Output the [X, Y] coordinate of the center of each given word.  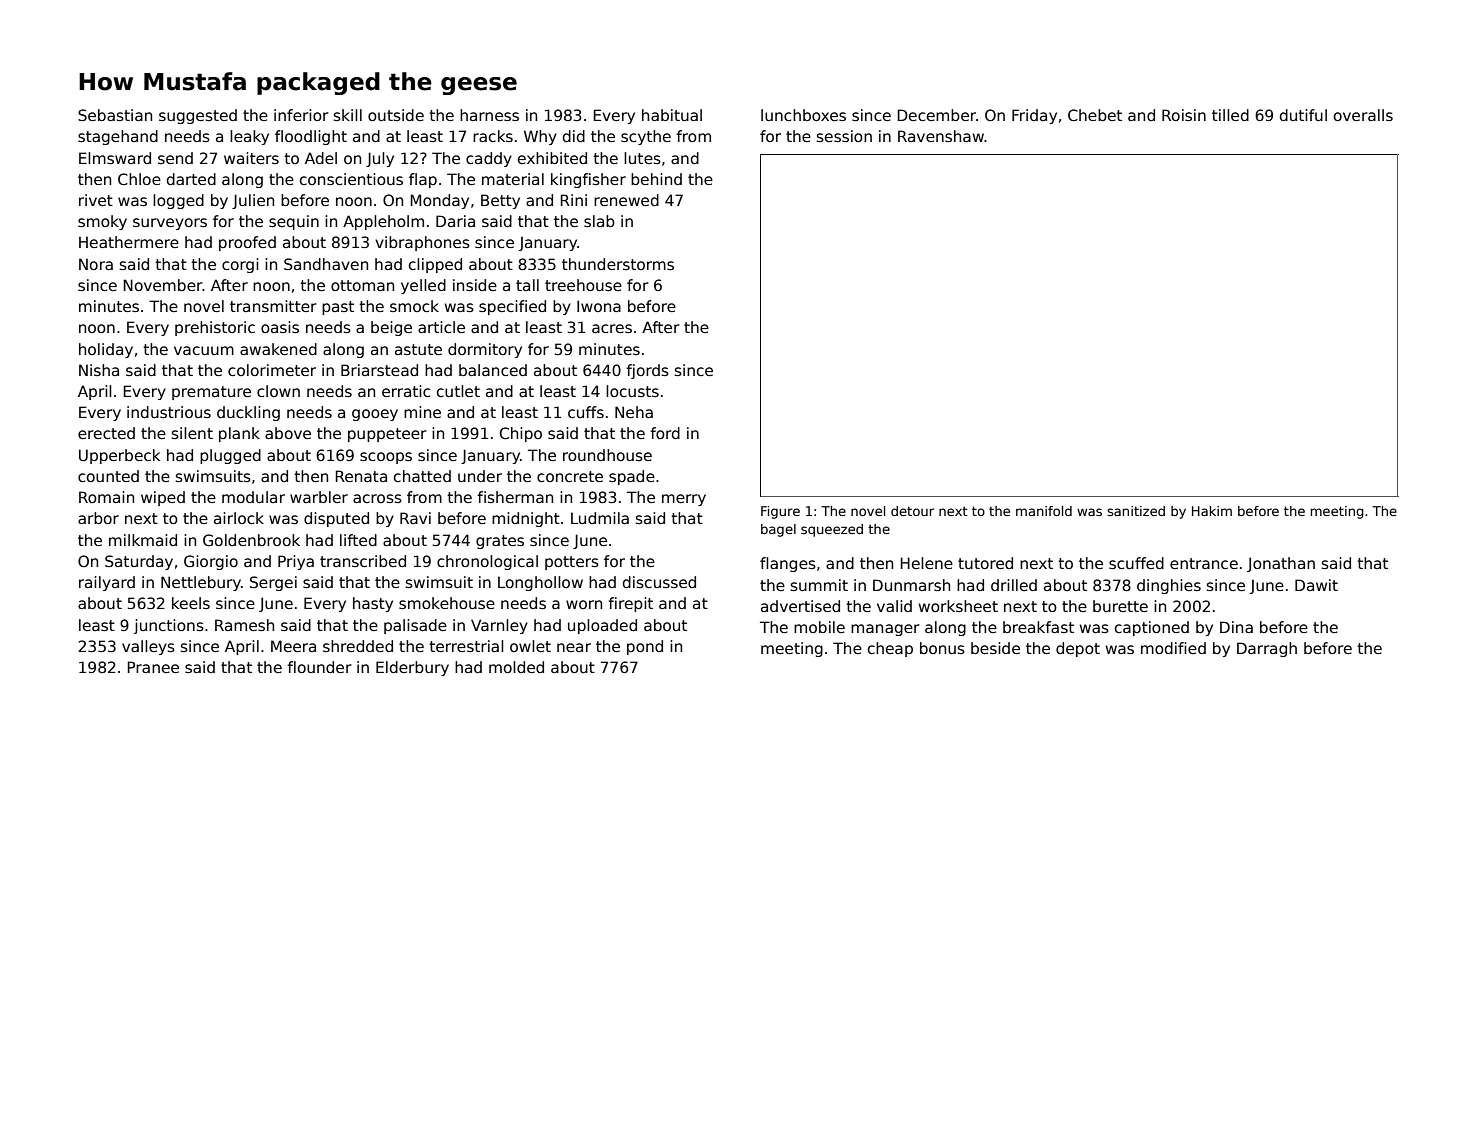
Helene [926, 563]
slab [599, 221]
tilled [1230, 115]
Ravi [415, 518]
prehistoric [215, 328]
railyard [107, 583]
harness [489, 115]
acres [612, 328]
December [936, 115]
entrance [1204, 563]
